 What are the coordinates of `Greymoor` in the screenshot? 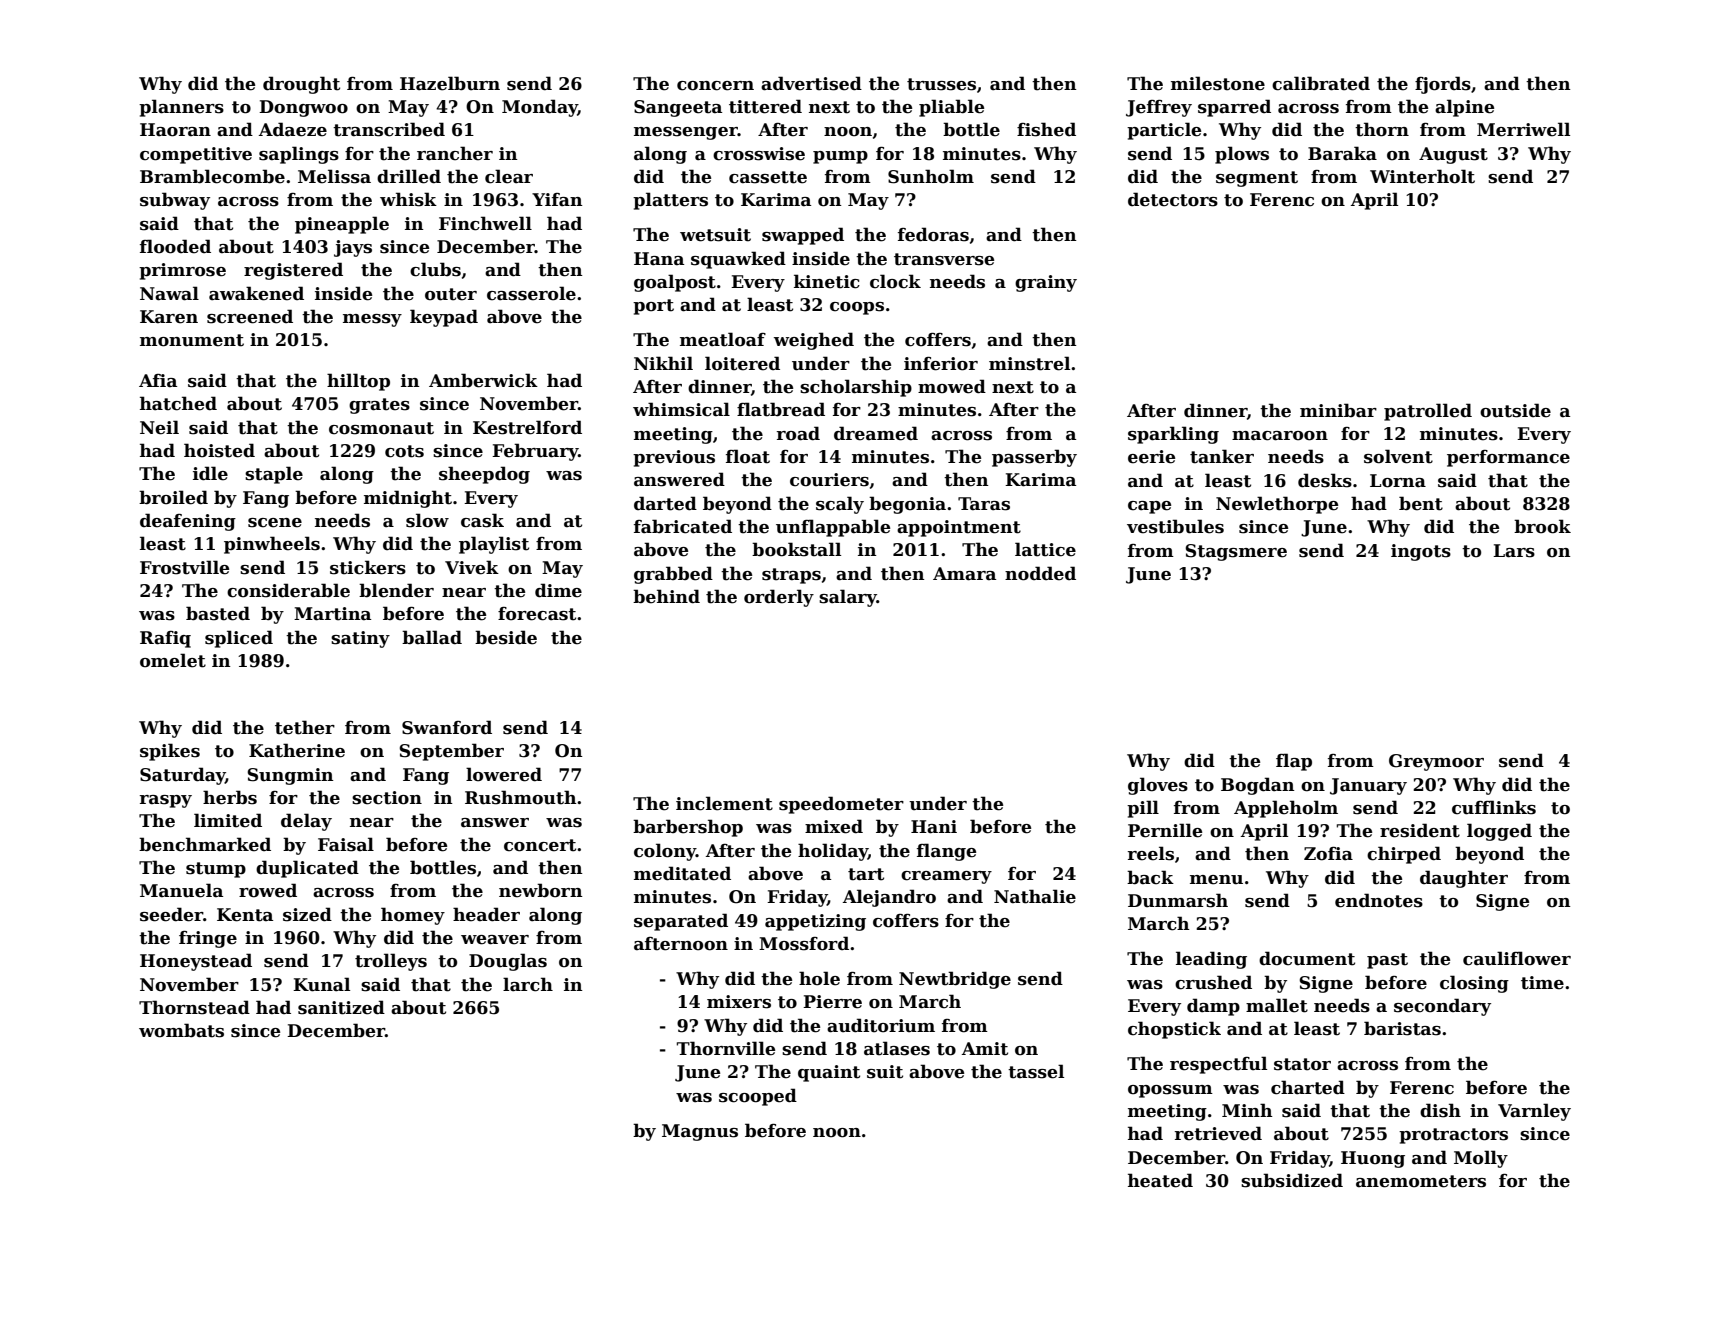 It's located at (1436, 762).
